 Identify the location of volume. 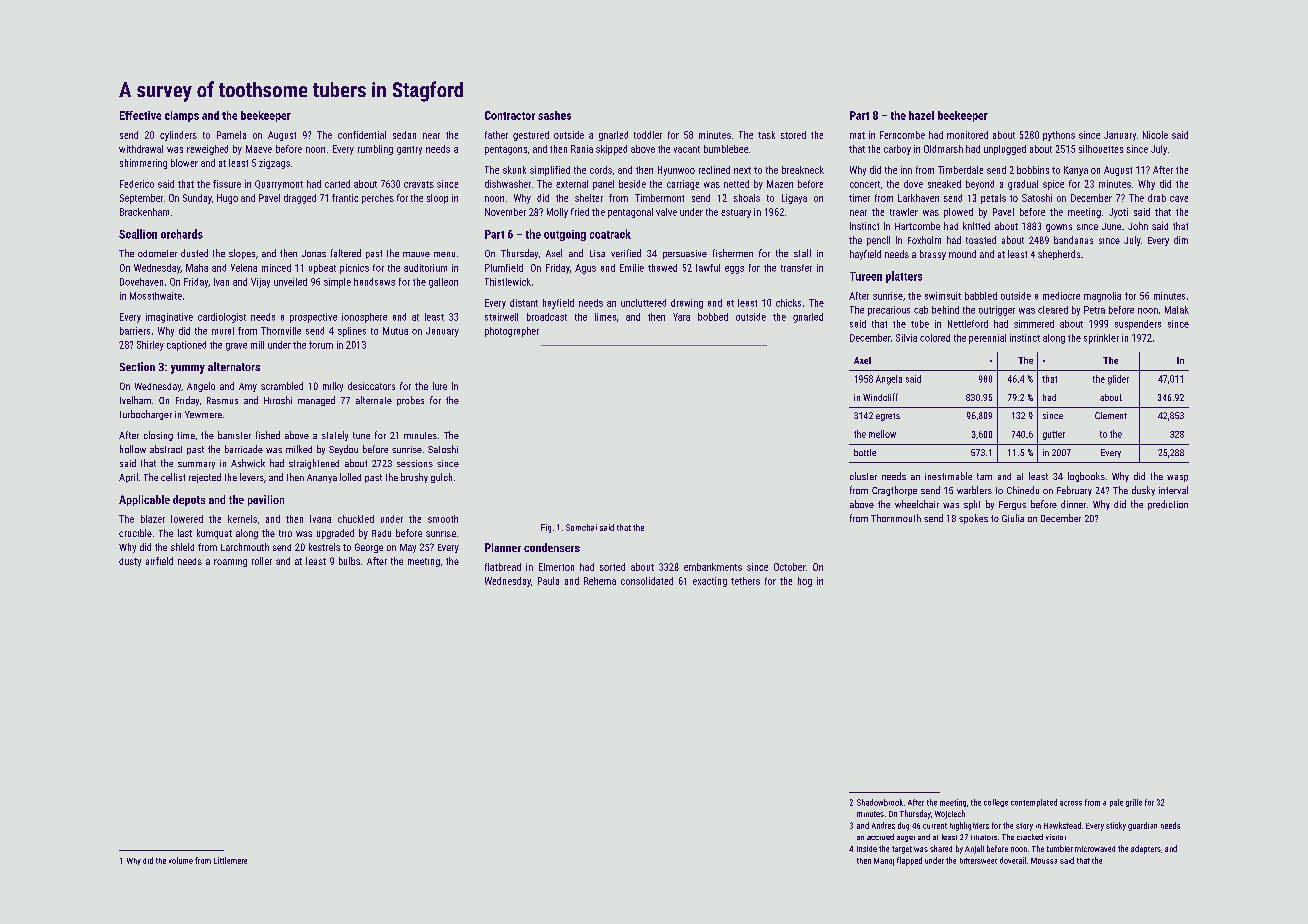
(181, 860).
